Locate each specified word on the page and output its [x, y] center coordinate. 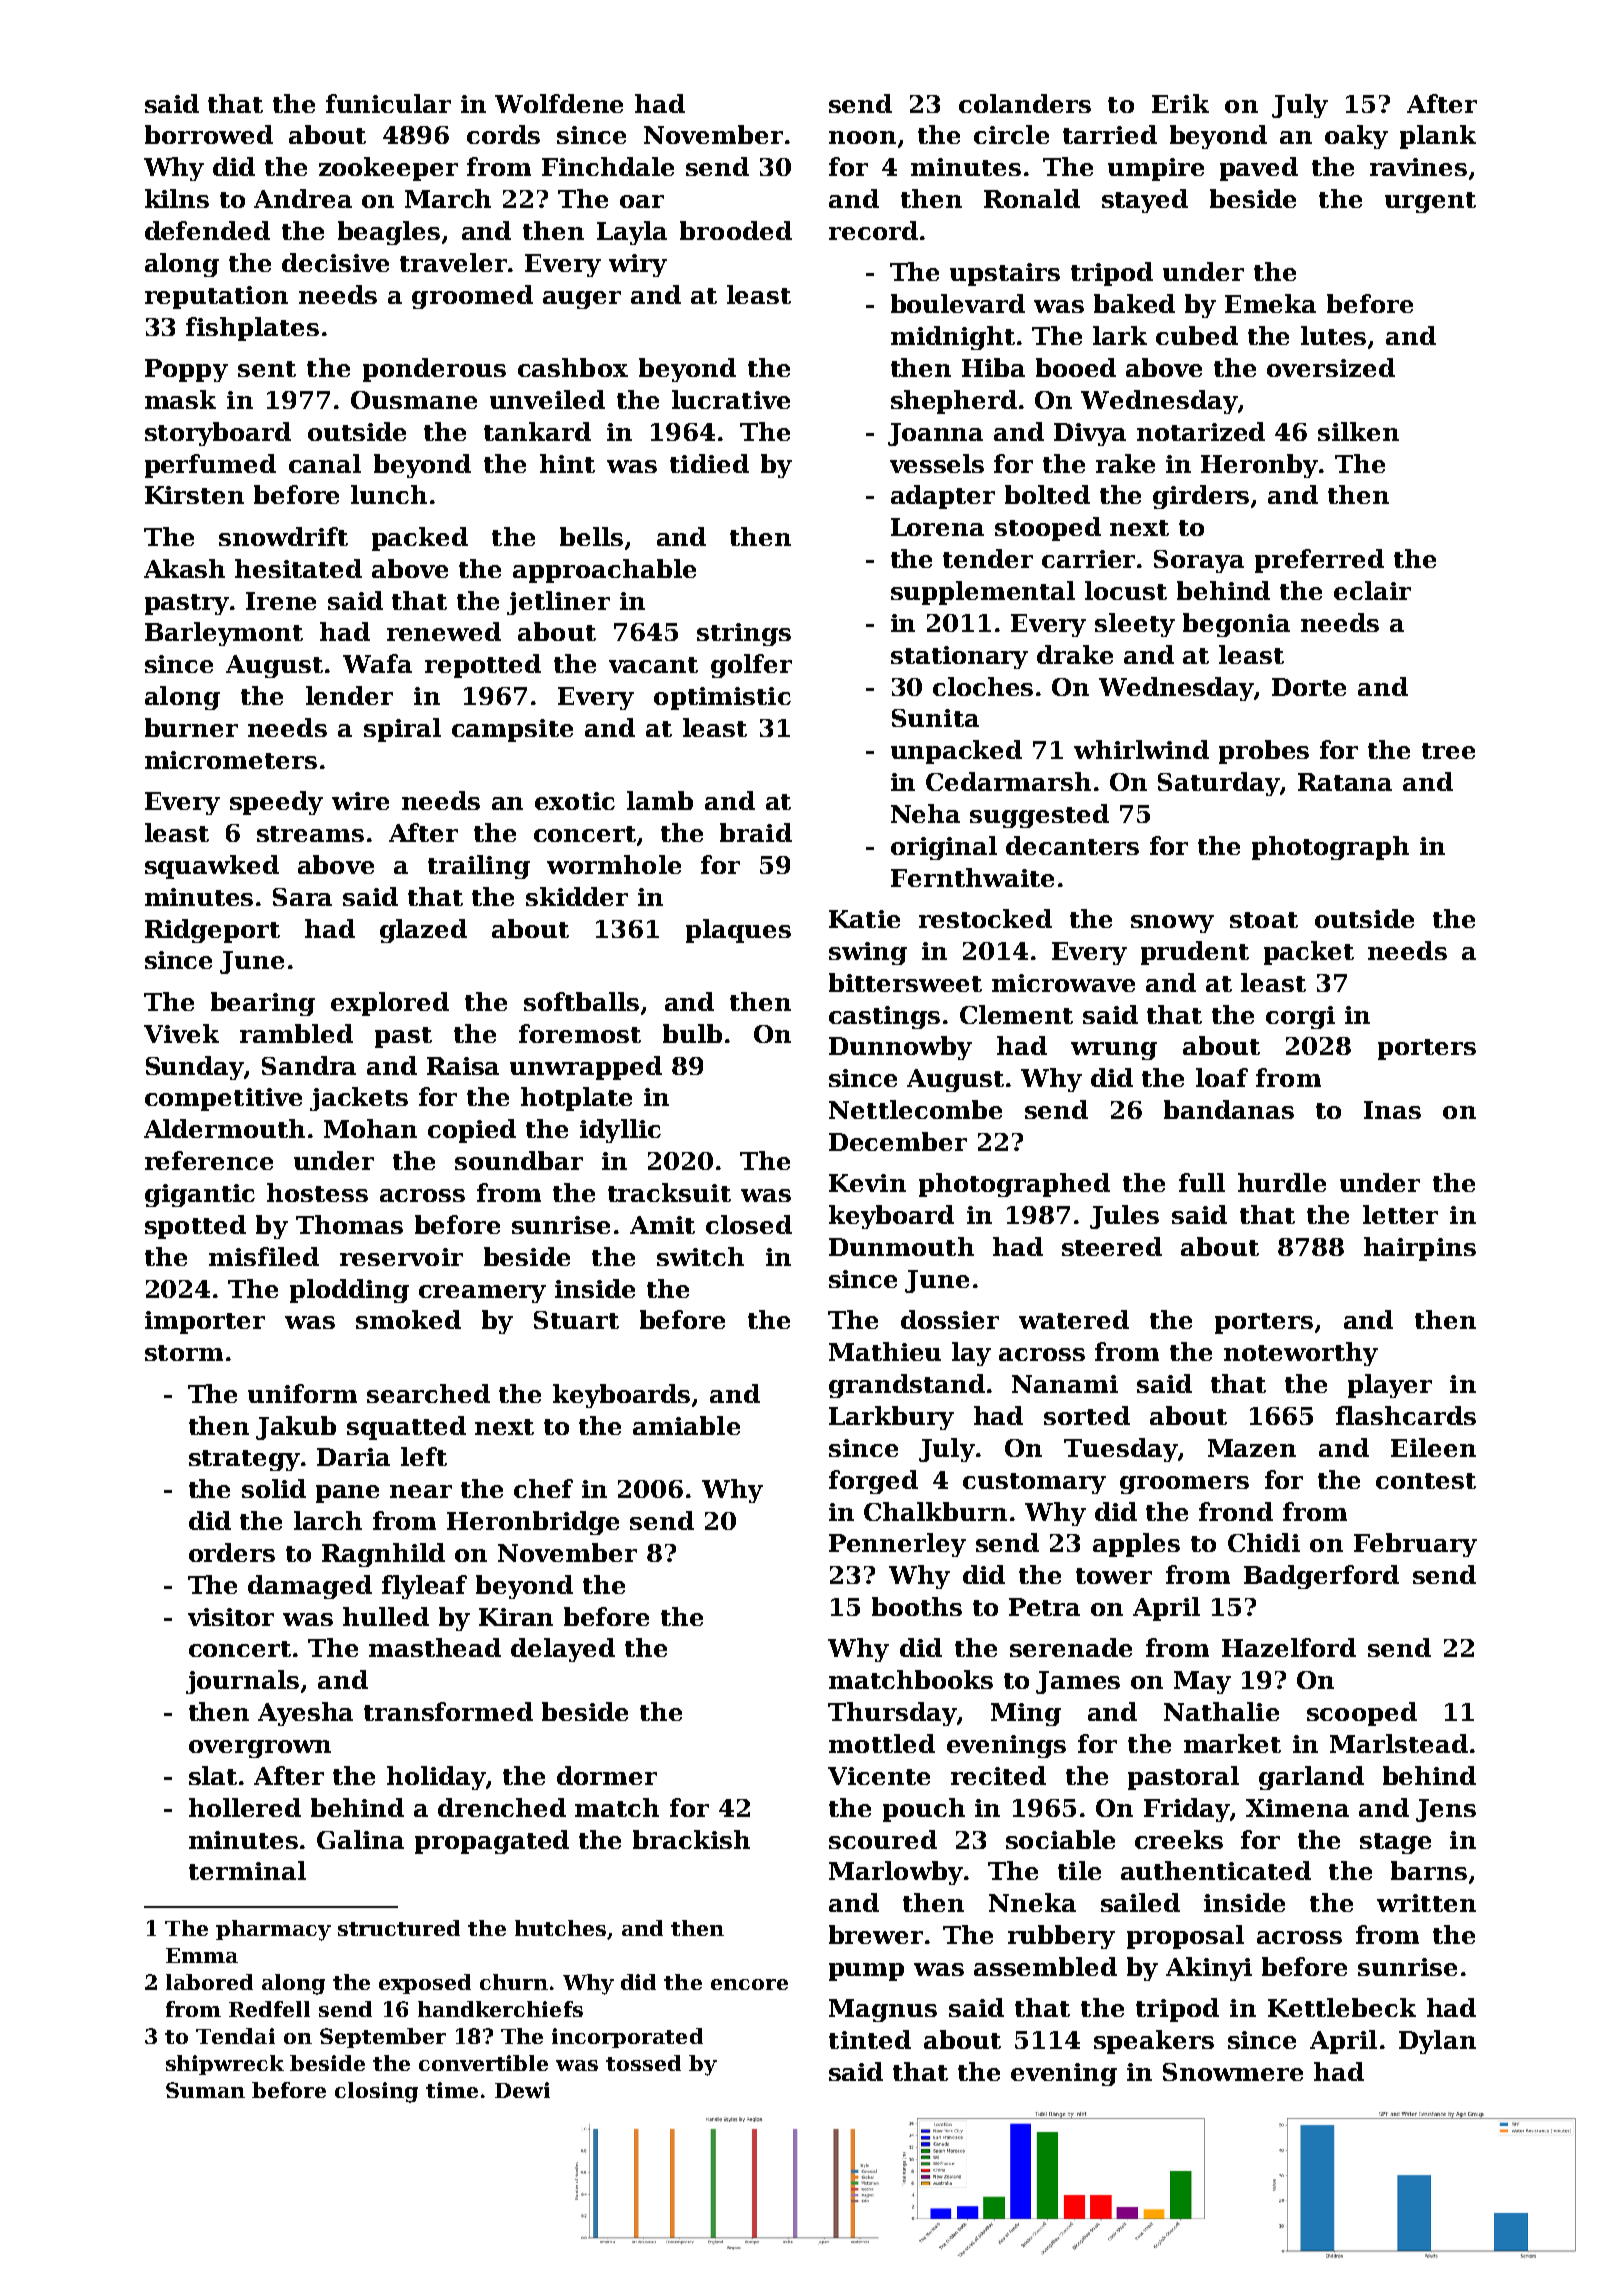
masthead [435, 1647]
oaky [1356, 137]
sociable [1060, 1839]
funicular [388, 103]
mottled [882, 1743]
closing [376, 2092]
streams [310, 834]
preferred [1319, 561]
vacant [653, 665]
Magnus [883, 2010]
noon [862, 137]
